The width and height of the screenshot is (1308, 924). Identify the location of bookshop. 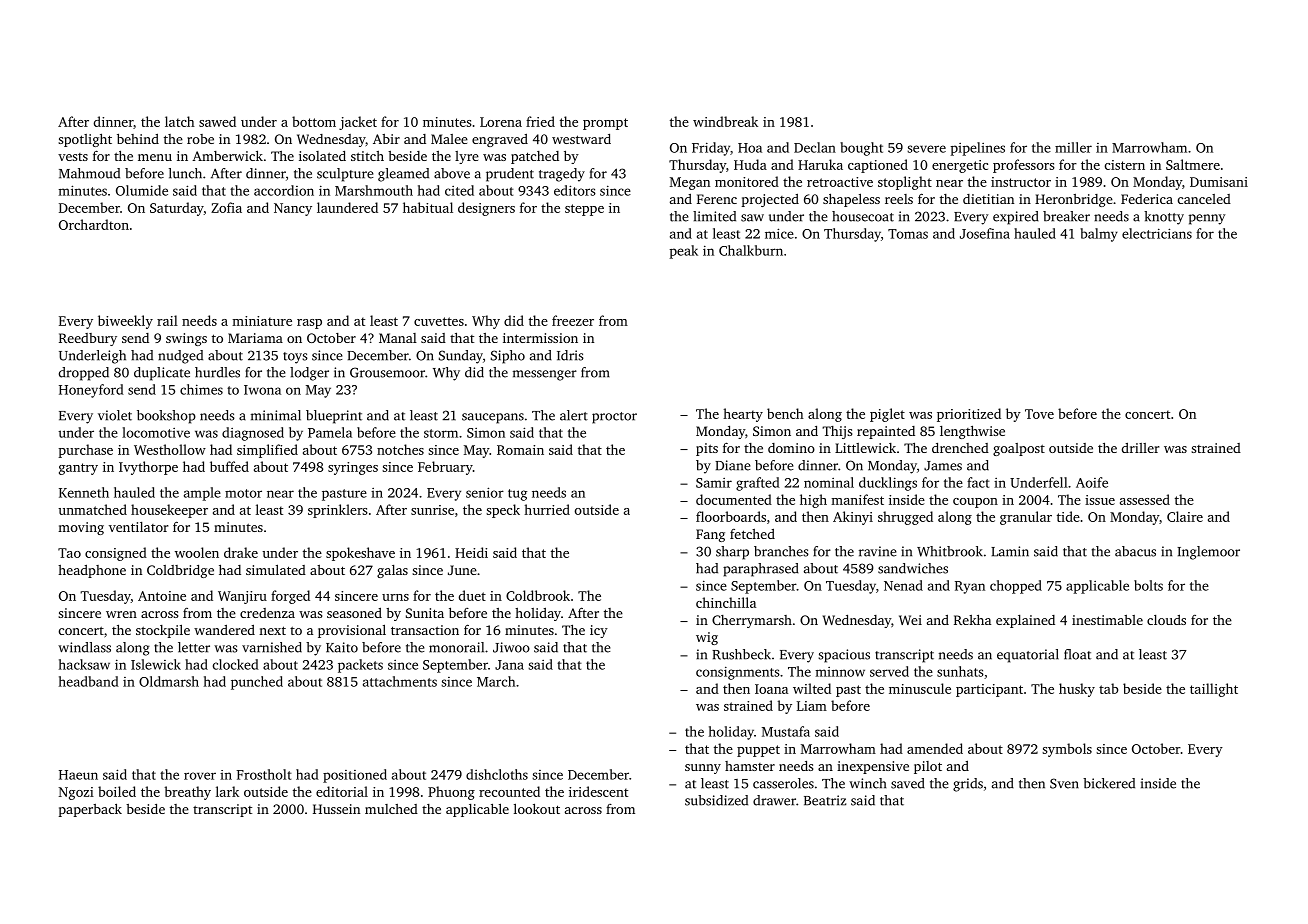
(166, 417).
